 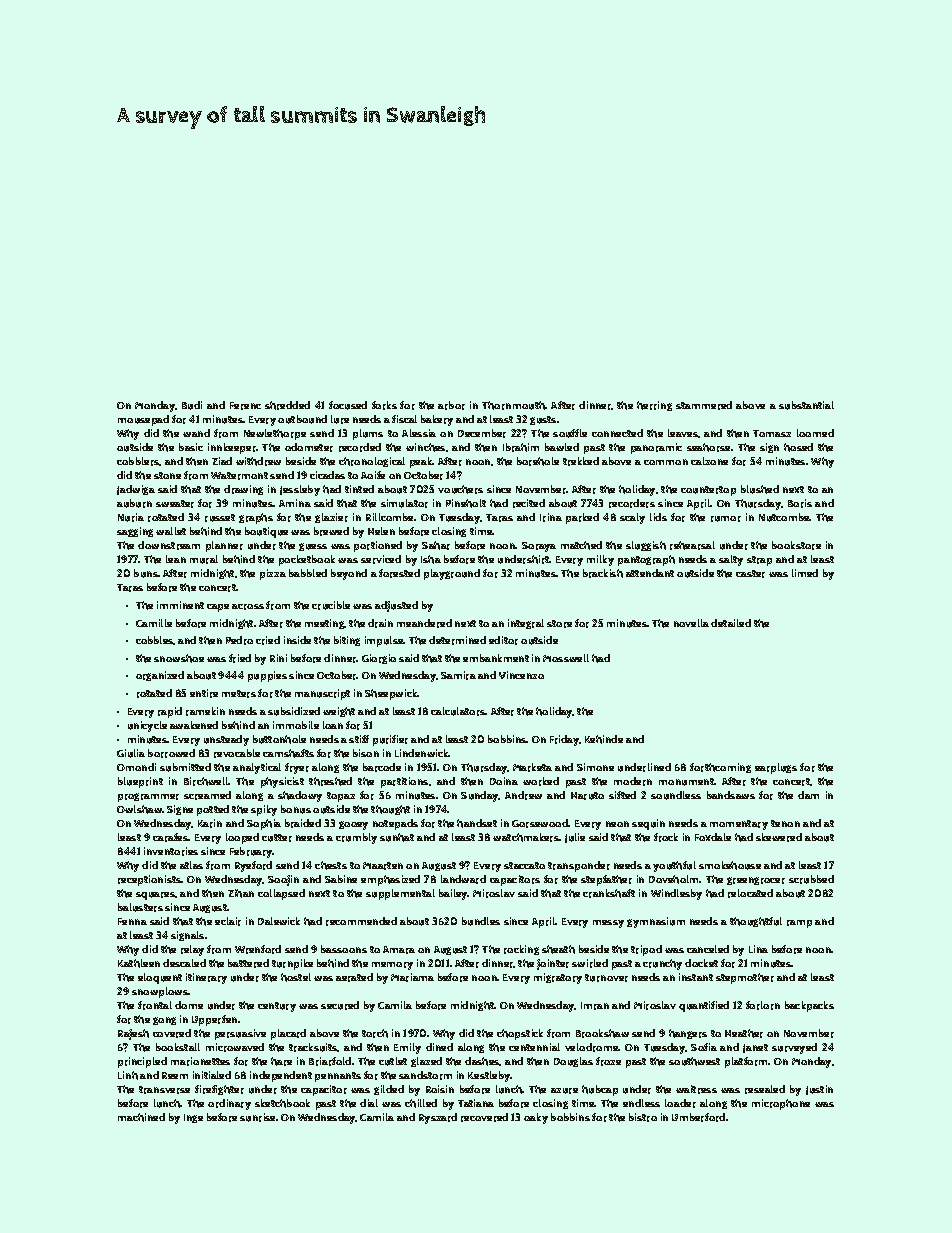 I want to click on handset, so click(x=477, y=823).
